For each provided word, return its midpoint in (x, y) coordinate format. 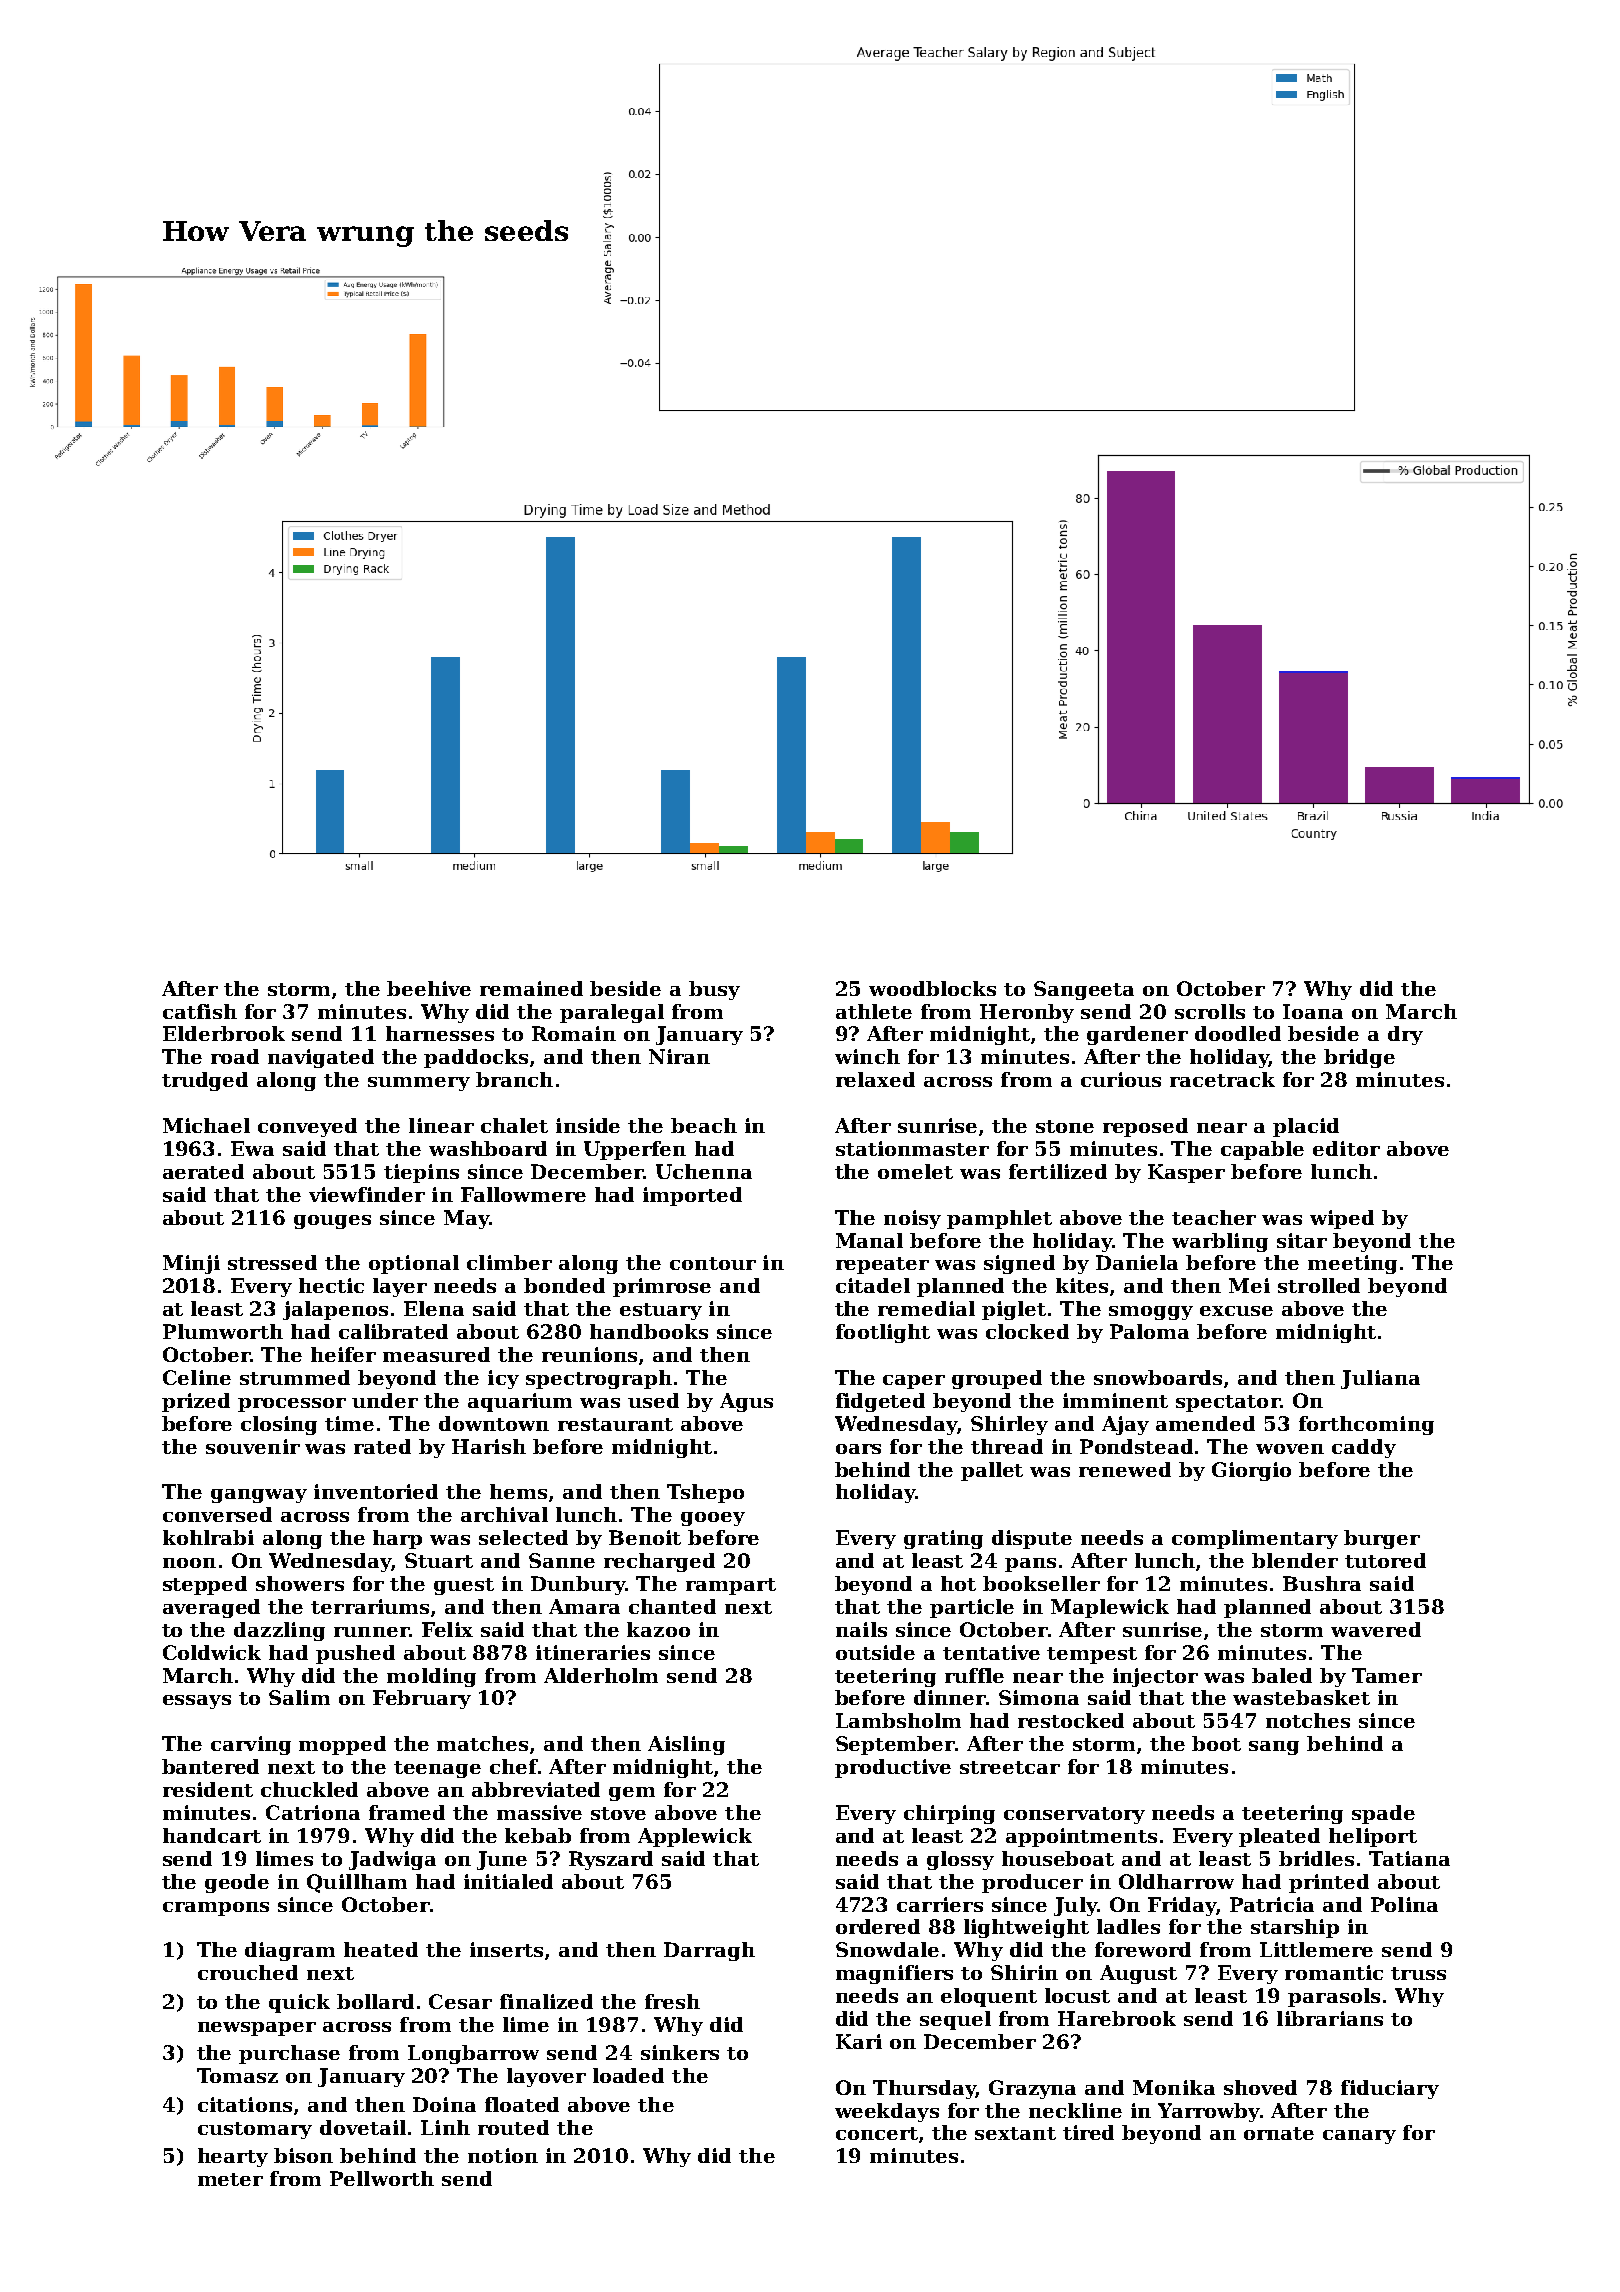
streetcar (1010, 1767)
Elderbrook (224, 1033)
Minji (191, 1264)
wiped (1342, 1219)
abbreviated (536, 1789)
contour (713, 1263)
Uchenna (704, 1171)
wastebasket (1301, 1697)
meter (230, 2179)
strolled (1319, 1285)
